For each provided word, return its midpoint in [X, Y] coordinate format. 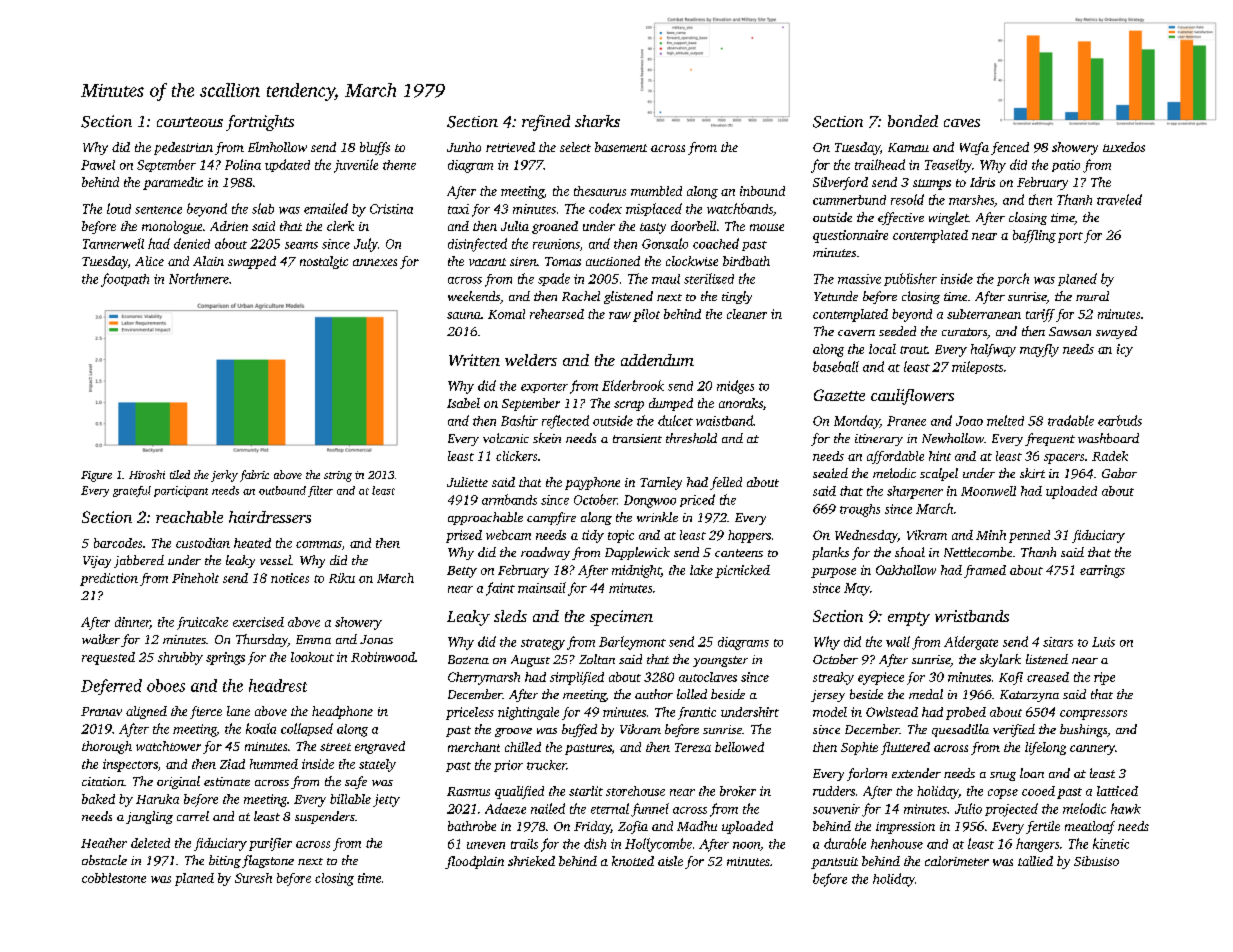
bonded [913, 121]
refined [546, 123]
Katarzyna [1029, 696]
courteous [190, 122]
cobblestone [114, 878]
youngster [720, 661]
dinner [132, 623]
